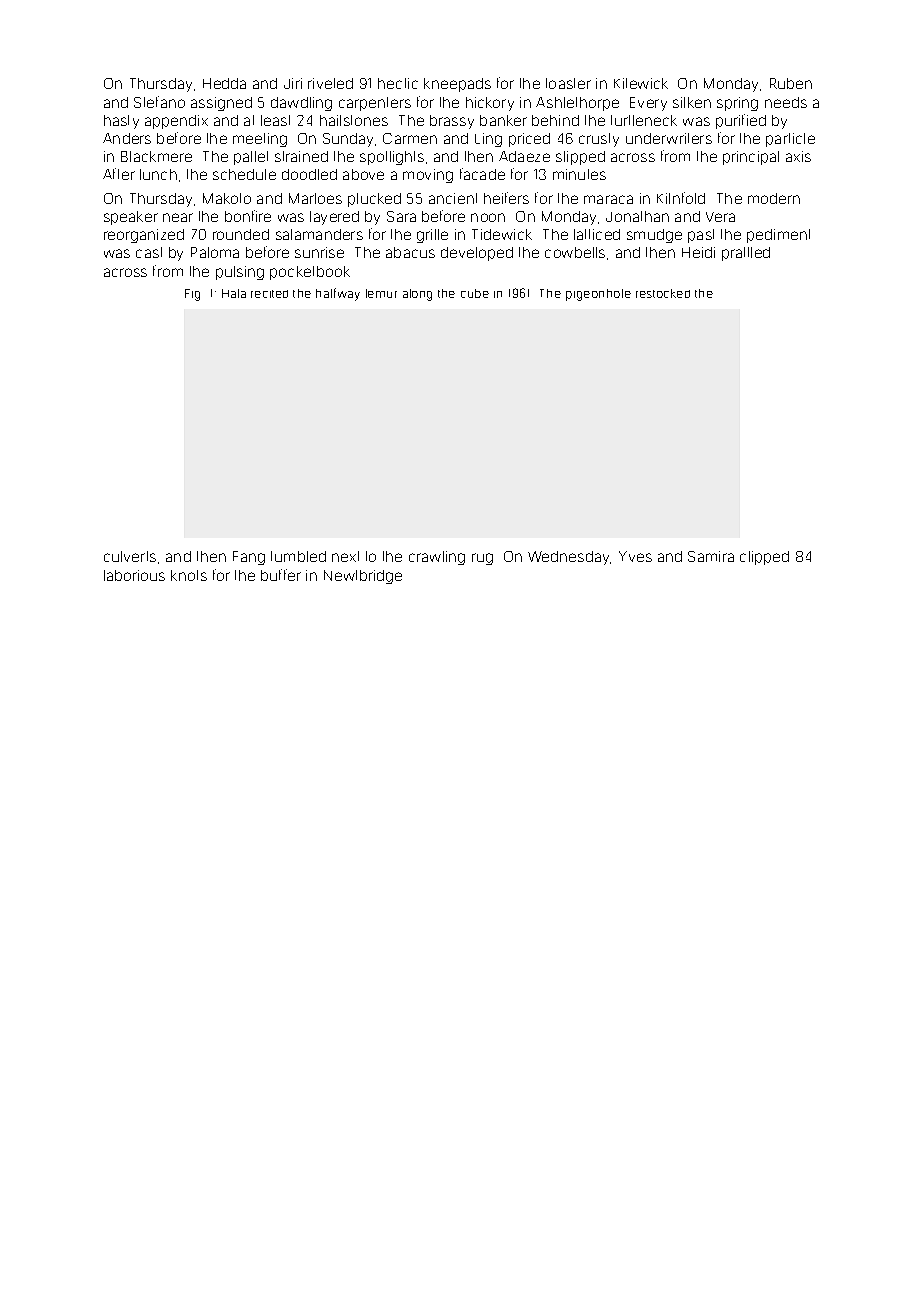  What do you see at coordinates (598, 295) in the screenshot?
I see `pigeonhole` at bounding box center [598, 295].
